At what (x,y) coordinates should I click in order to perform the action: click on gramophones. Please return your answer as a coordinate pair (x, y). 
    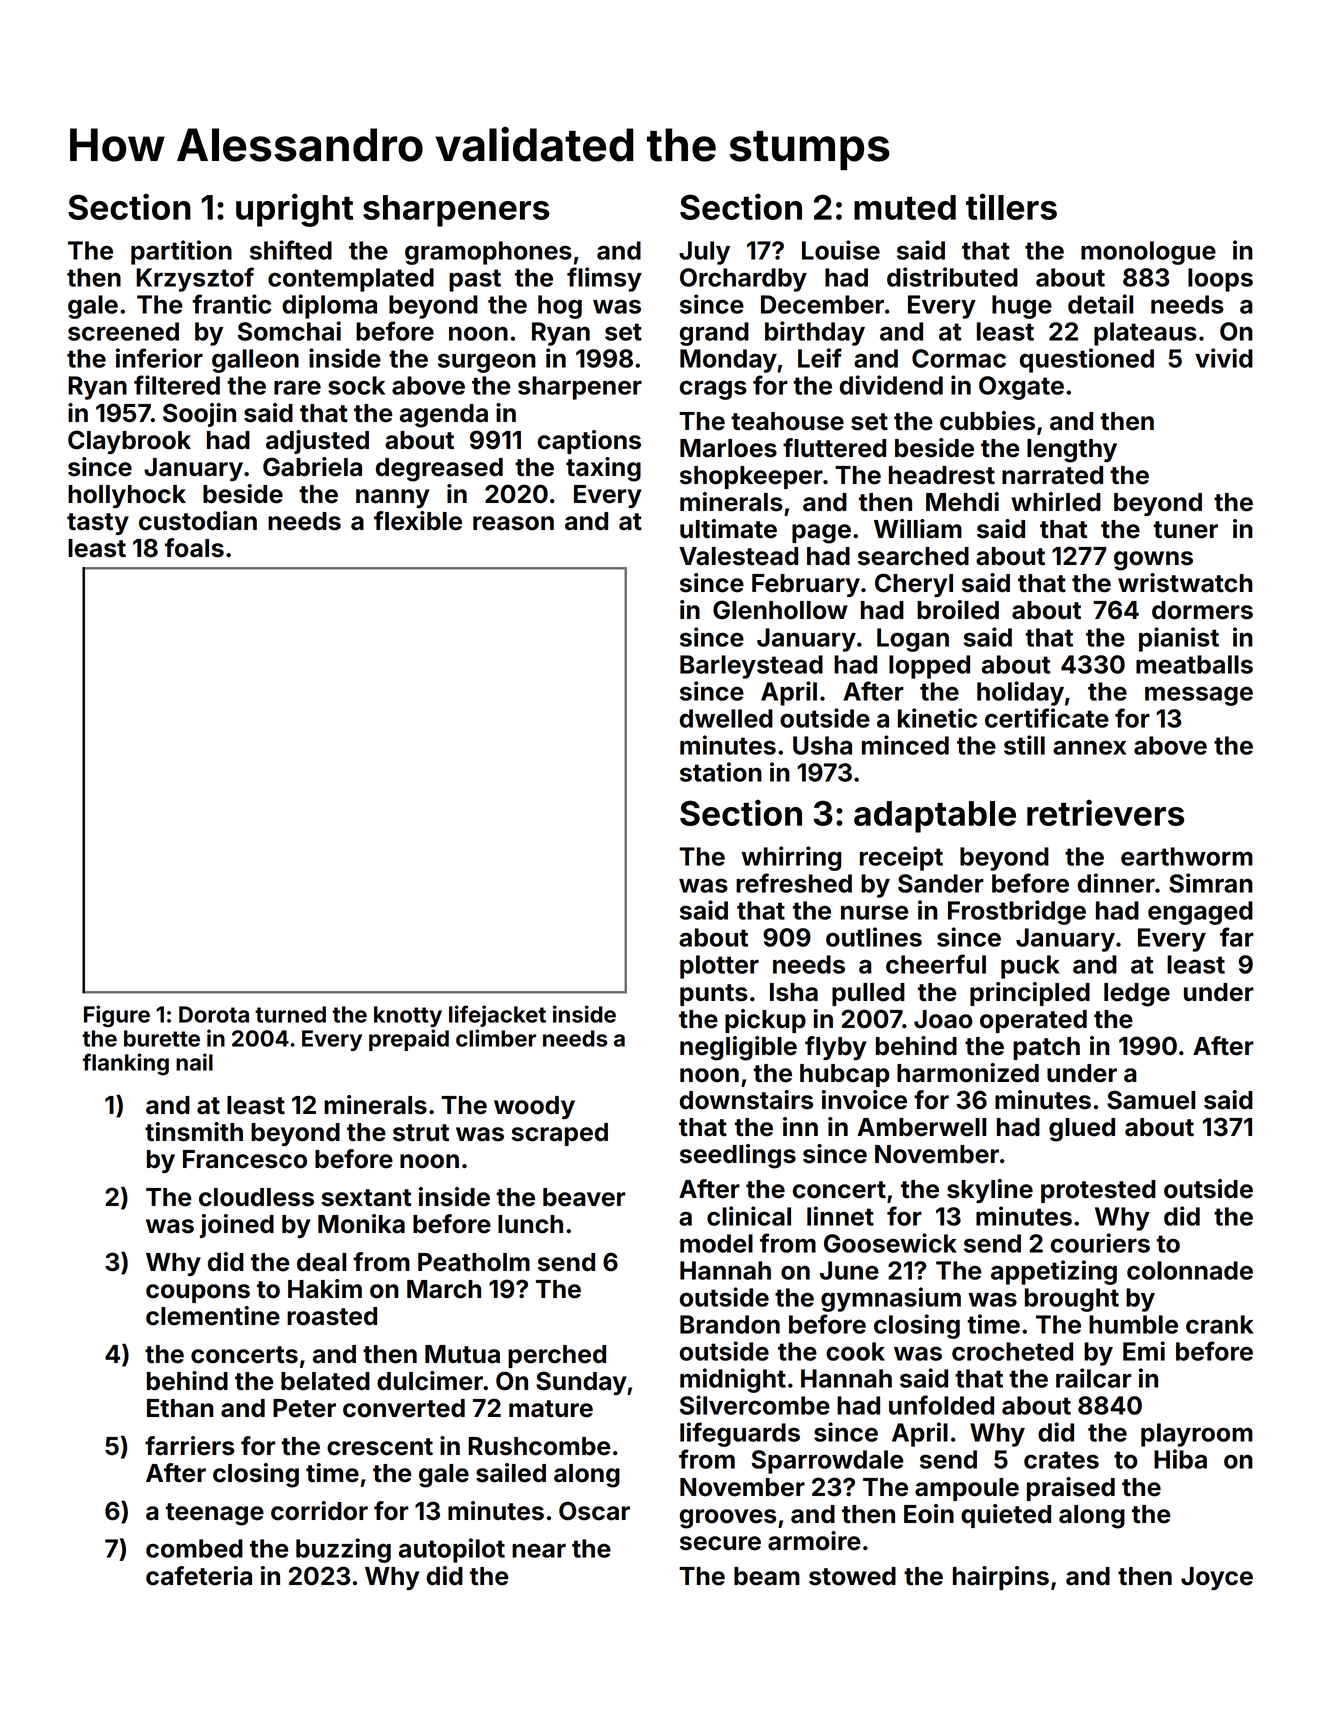
    Looking at the image, I should click on (488, 253).
